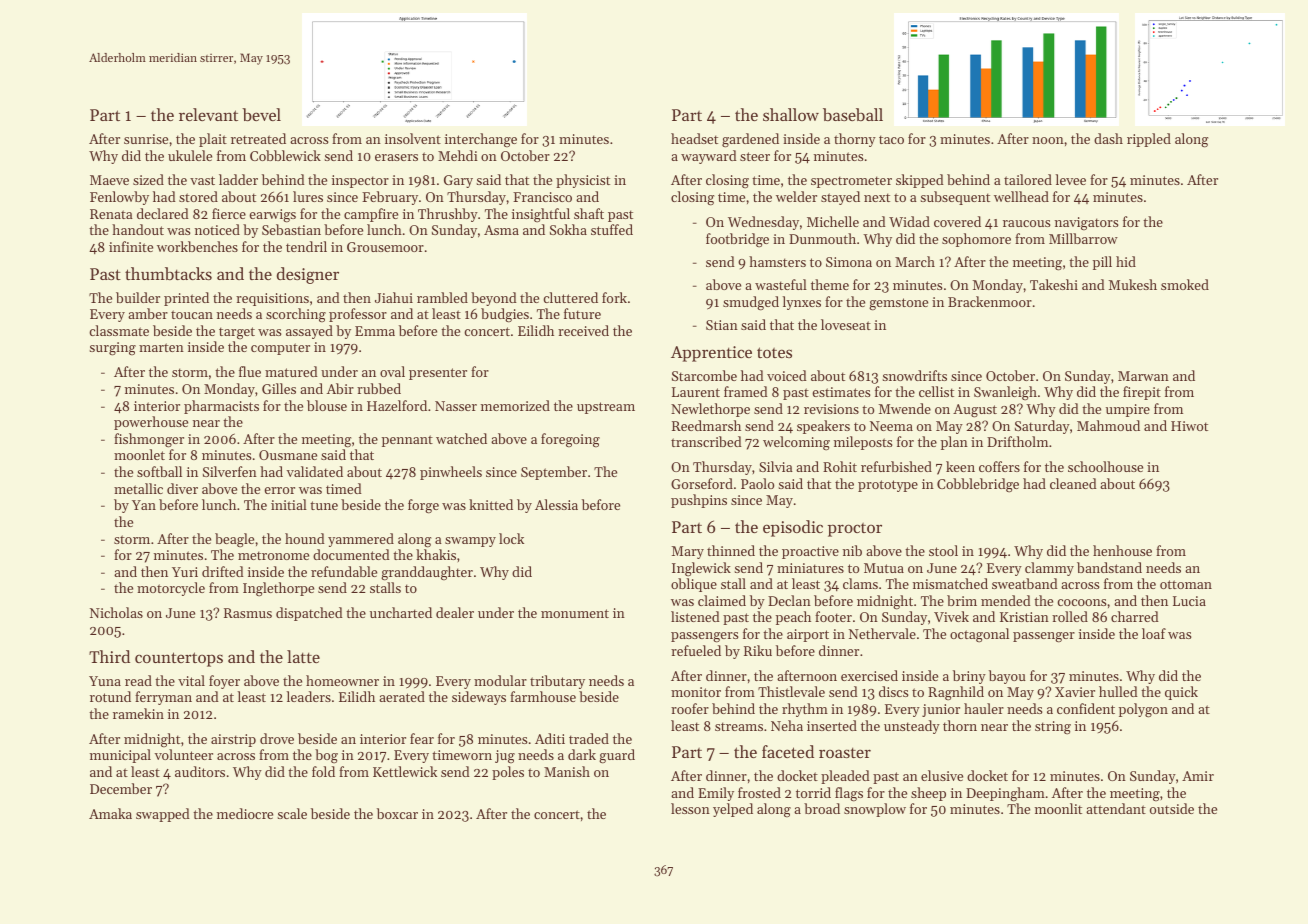 The width and height of the screenshot is (1308, 924). I want to click on baseball, so click(853, 114).
